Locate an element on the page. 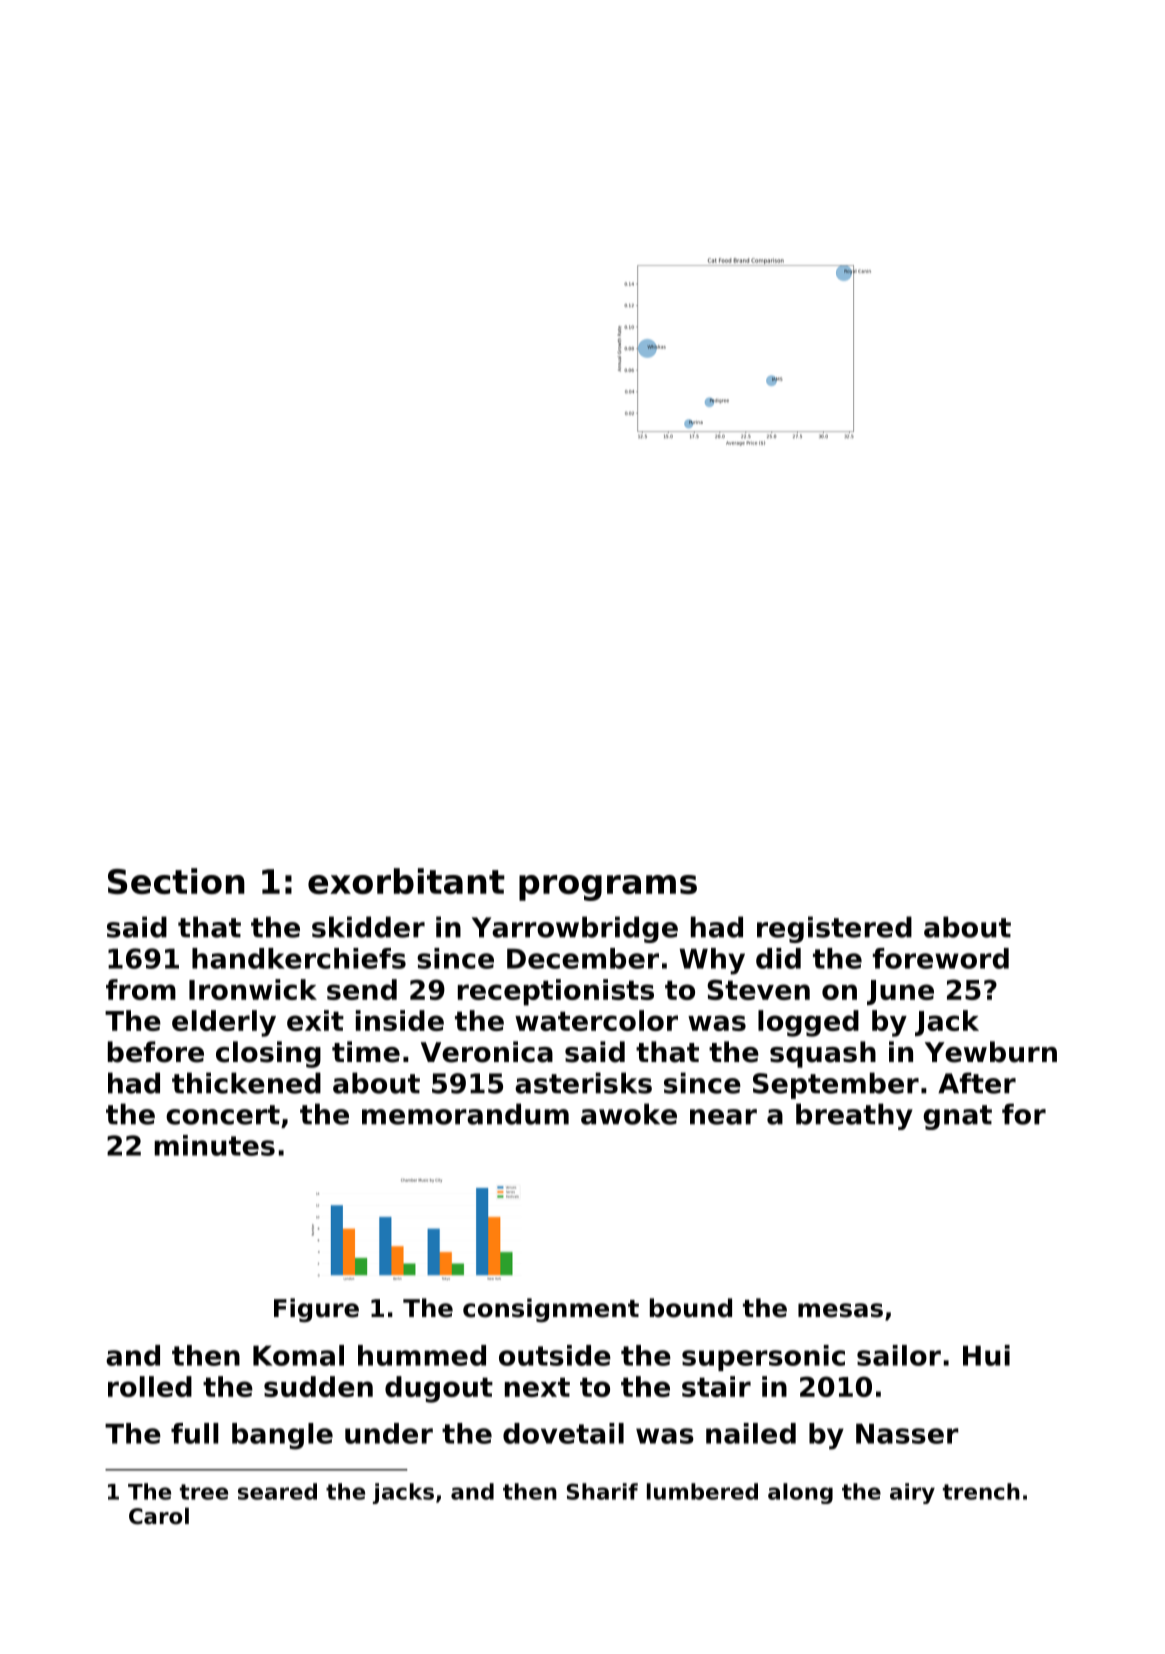  registered is located at coordinates (834, 929).
